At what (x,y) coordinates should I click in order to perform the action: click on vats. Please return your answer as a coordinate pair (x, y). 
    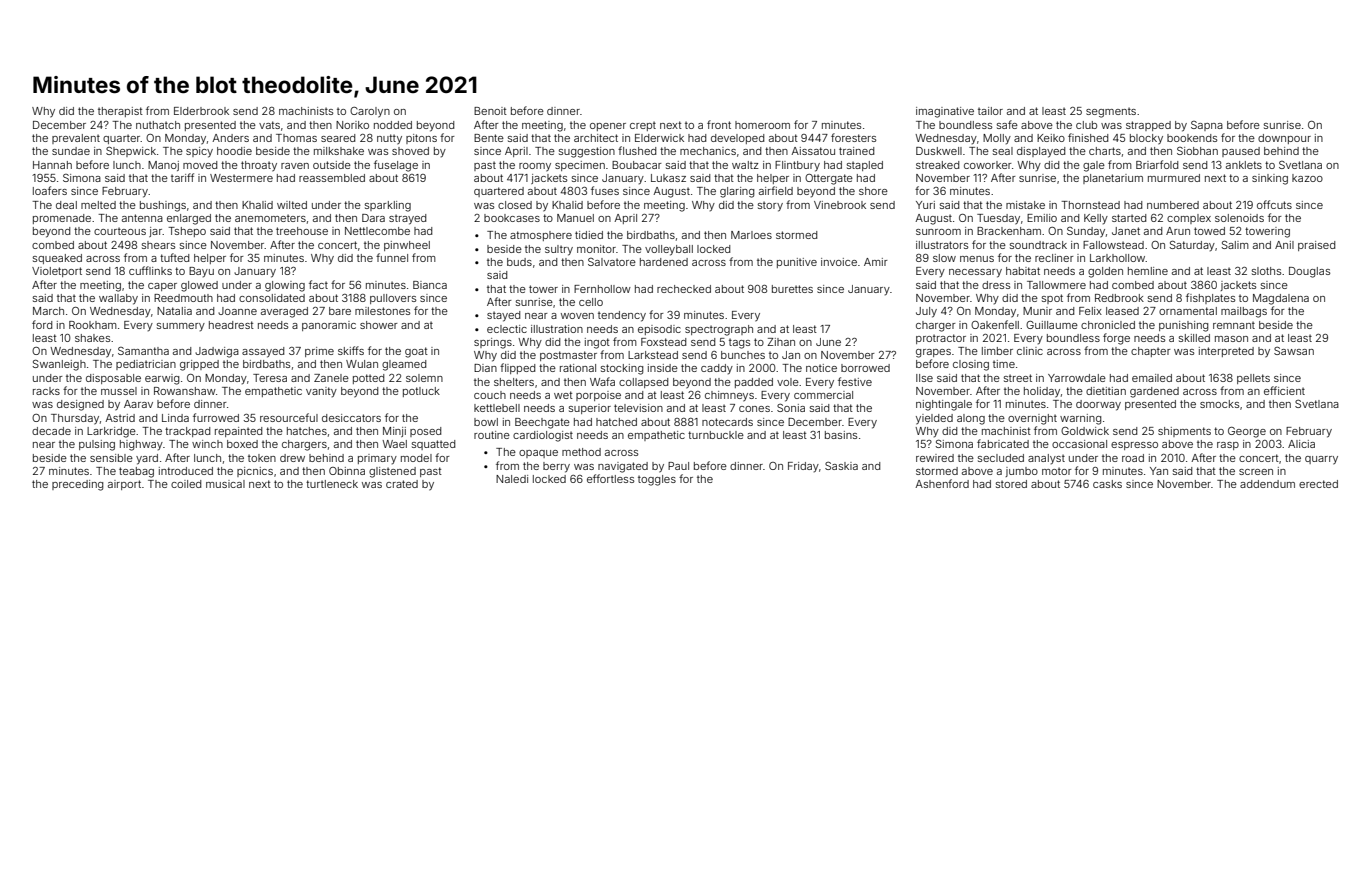
    Looking at the image, I should click on (269, 125).
